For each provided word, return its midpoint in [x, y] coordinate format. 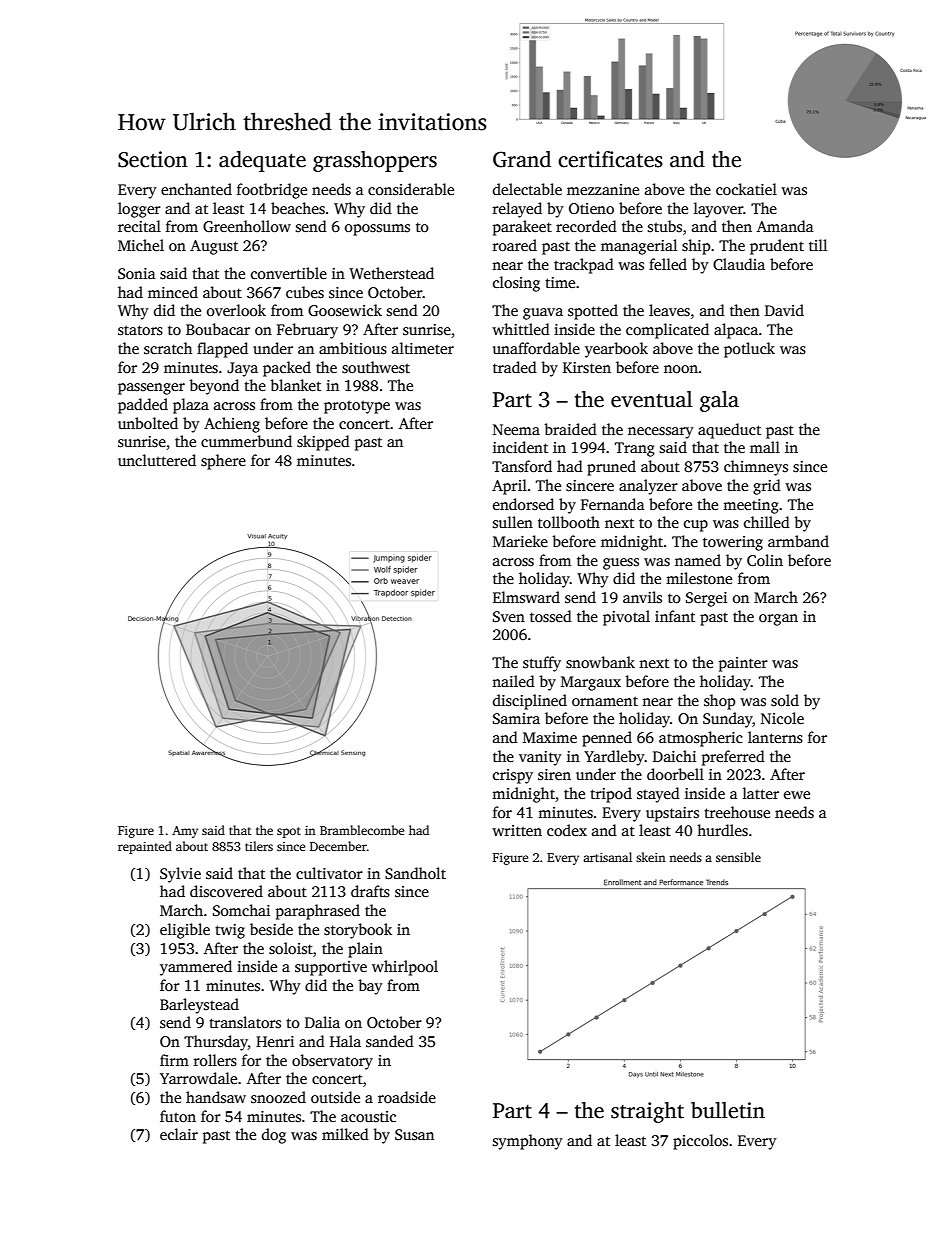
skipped [323, 443]
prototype [357, 407]
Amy [185, 832]
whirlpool [405, 968]
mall [765, 447]
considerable [411, 189]
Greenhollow [247, 226]
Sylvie [180, 875]
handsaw [216, 1097]
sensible [738, 857]
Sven [509, 617]
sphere [223, 462]
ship [696, 247]
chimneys [756, 468]
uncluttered [157, 460]
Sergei [706, 599]
